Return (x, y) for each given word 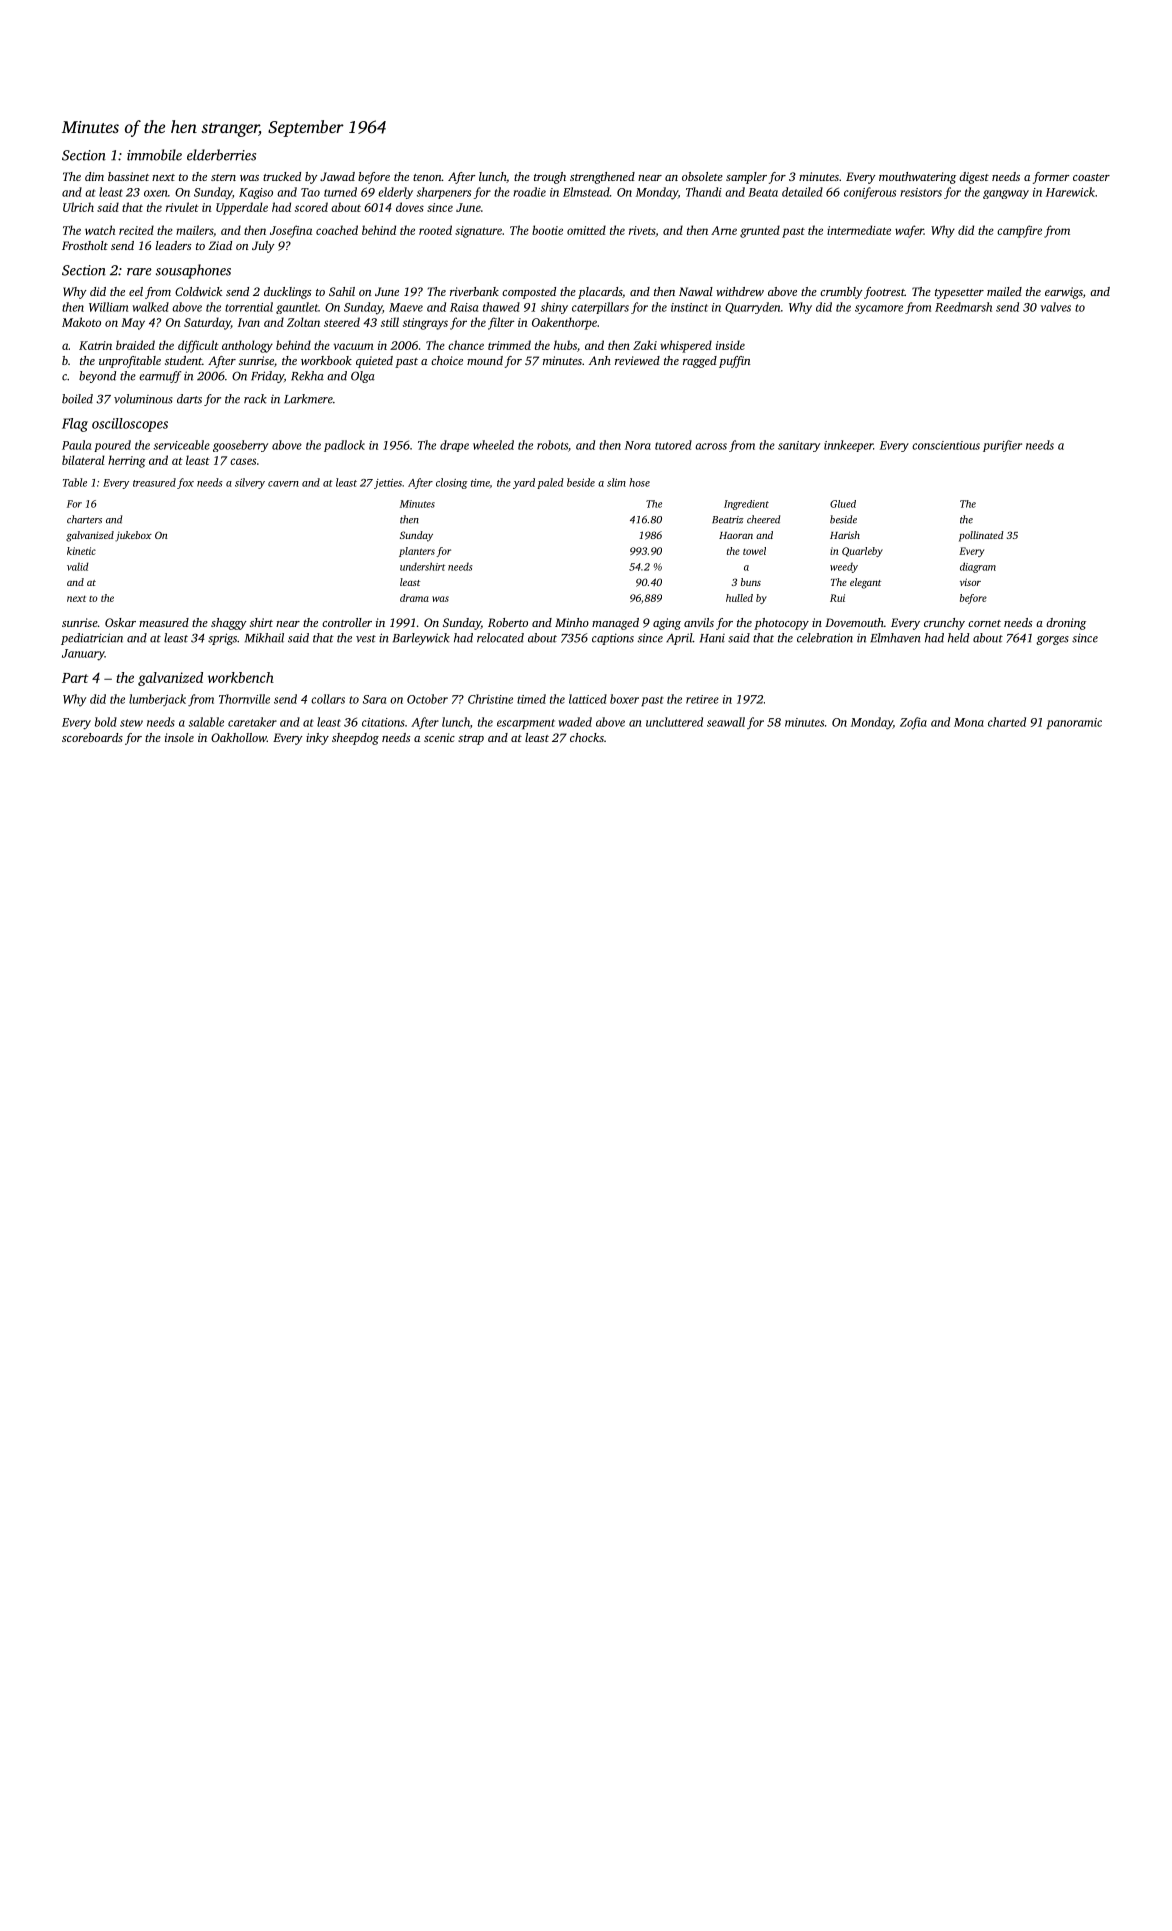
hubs (565, 345)
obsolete (702, 176)
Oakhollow (239, 737)
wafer (909, 231)
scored (311, 207)
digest (974, 178)
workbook (326, 360)
